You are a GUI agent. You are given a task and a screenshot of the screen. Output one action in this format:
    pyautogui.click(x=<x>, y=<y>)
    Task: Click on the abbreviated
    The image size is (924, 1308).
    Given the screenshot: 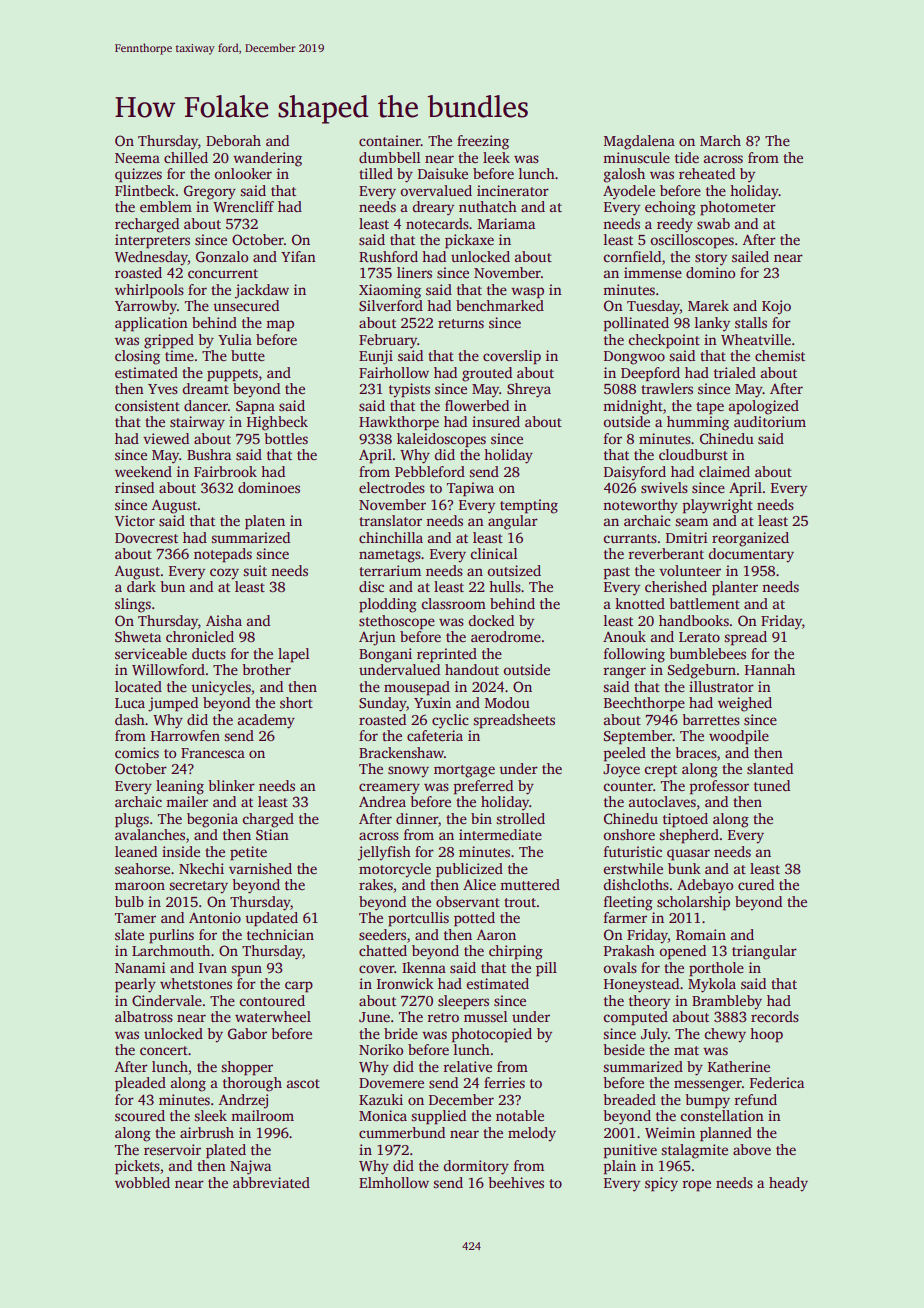 What is the action you would take?
    pyautogui.click(x=271, y=1182)
